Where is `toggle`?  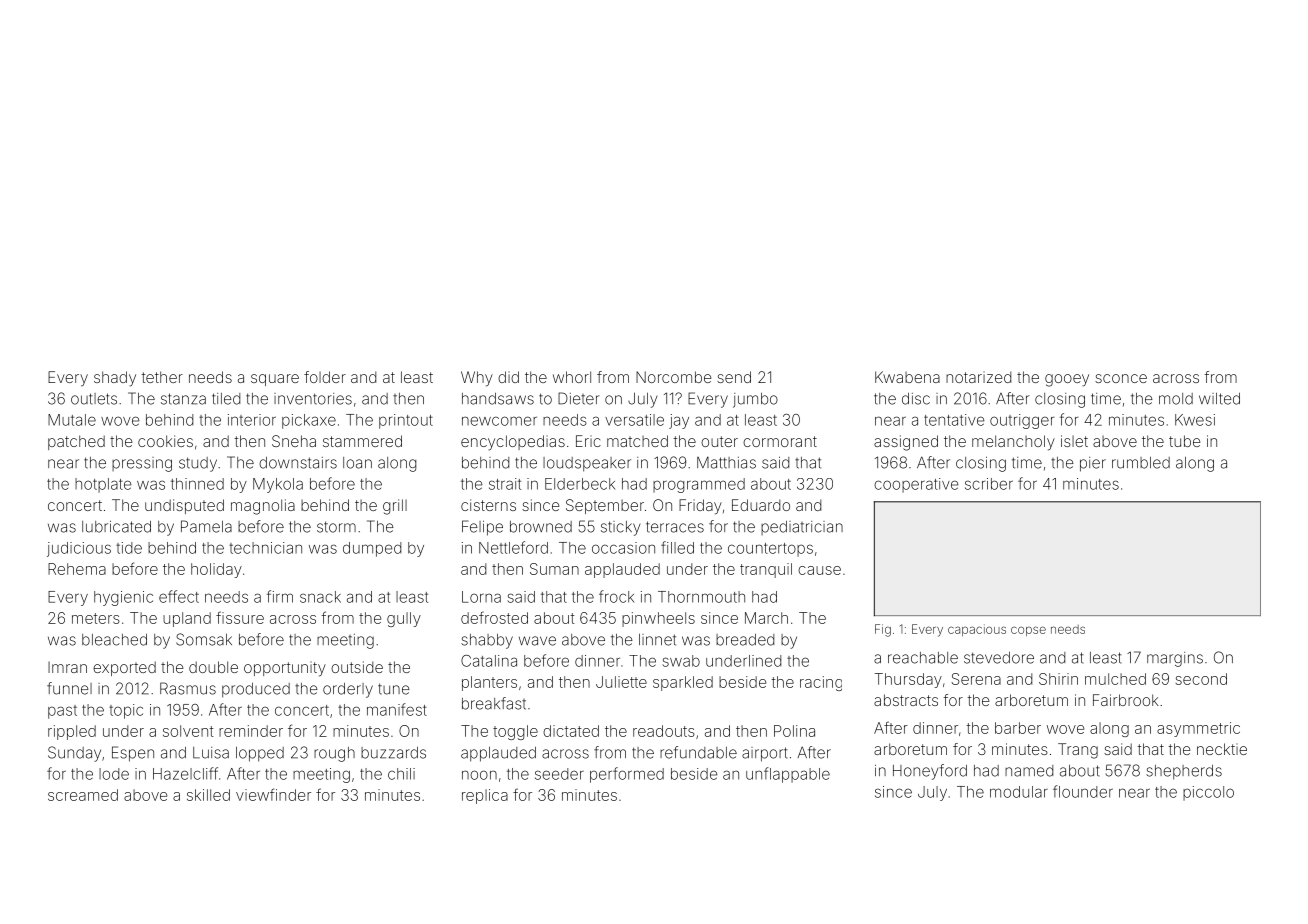 toggle is located at coordinates (515, 732).
